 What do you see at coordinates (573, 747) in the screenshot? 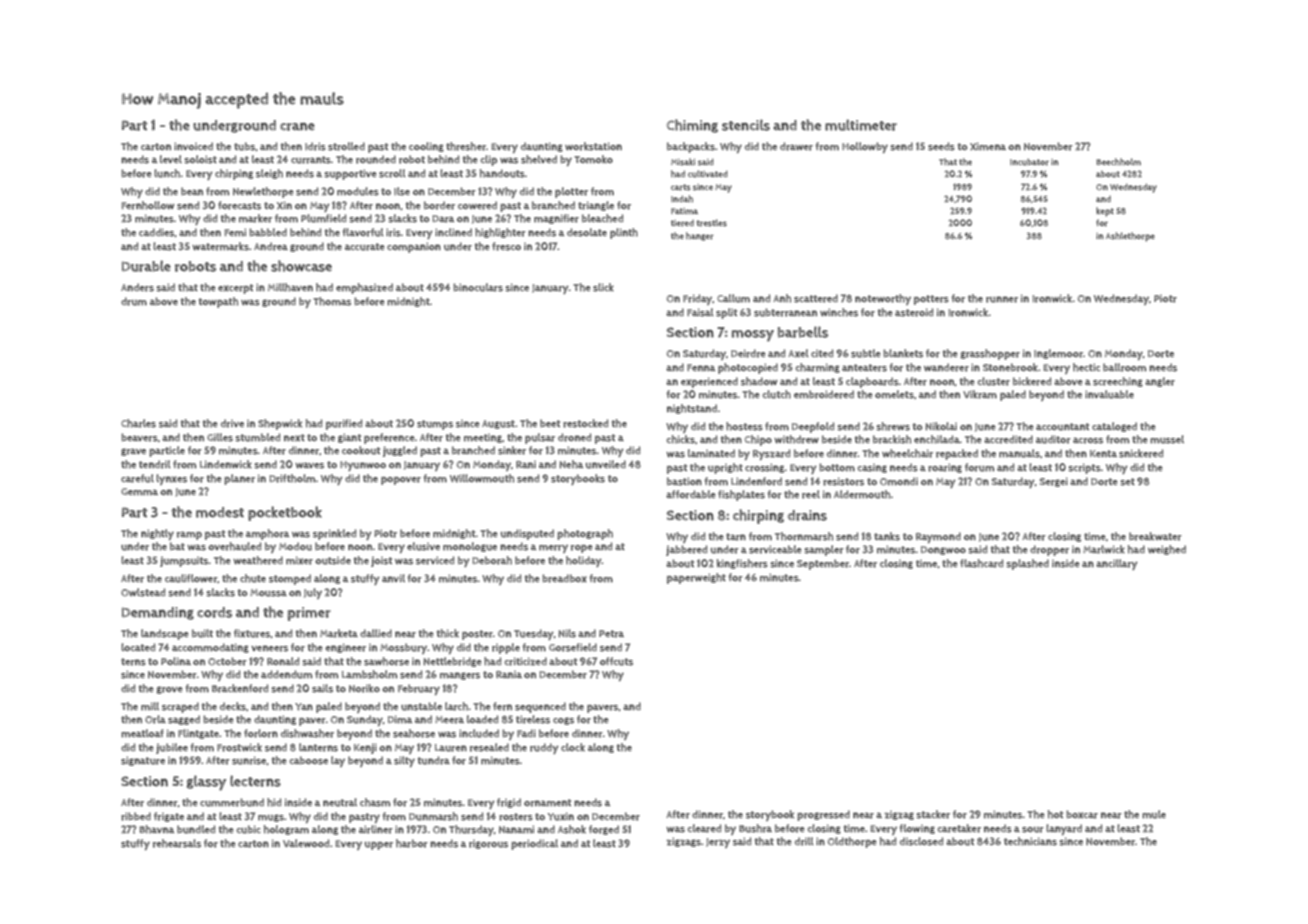
I see `clock` at bounding box center [573, 747].
